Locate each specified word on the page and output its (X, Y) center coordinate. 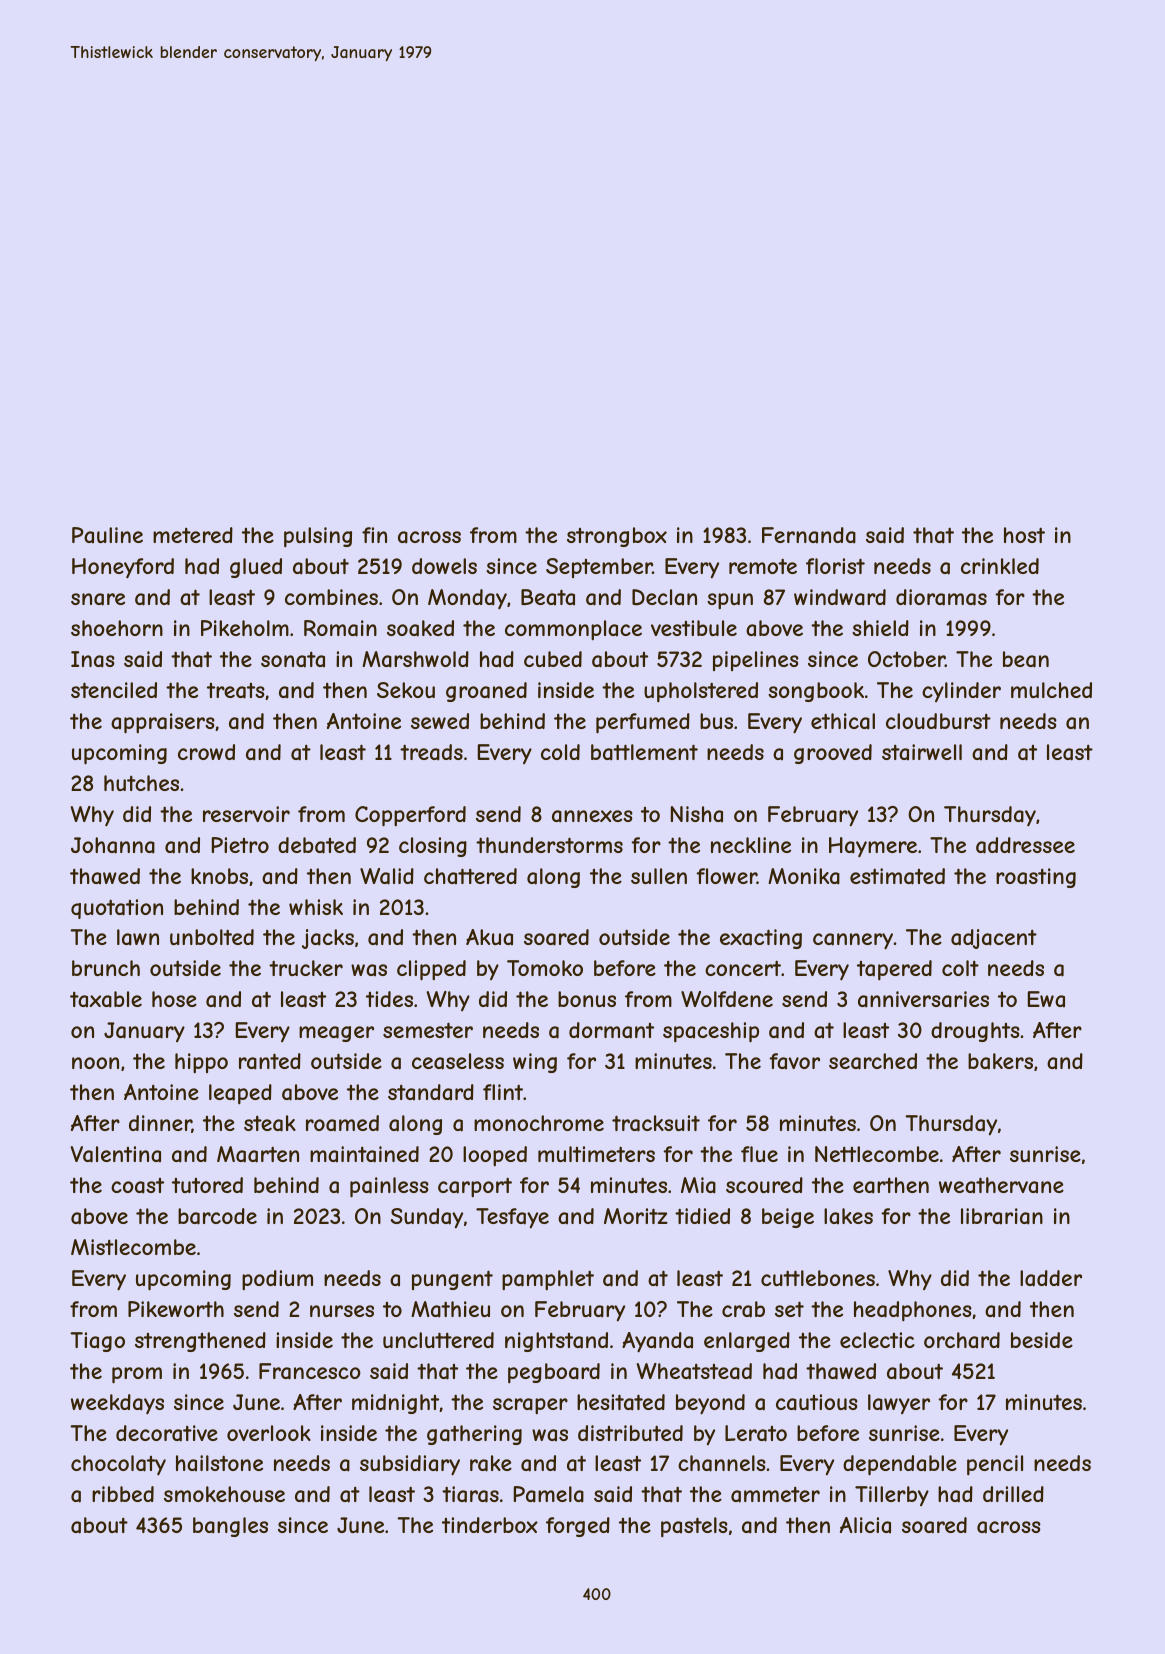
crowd (206, 752)
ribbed (123, 1494)
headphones (913, 1311)
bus (716, 721)
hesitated (621, 1402)
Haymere (873, 847)
